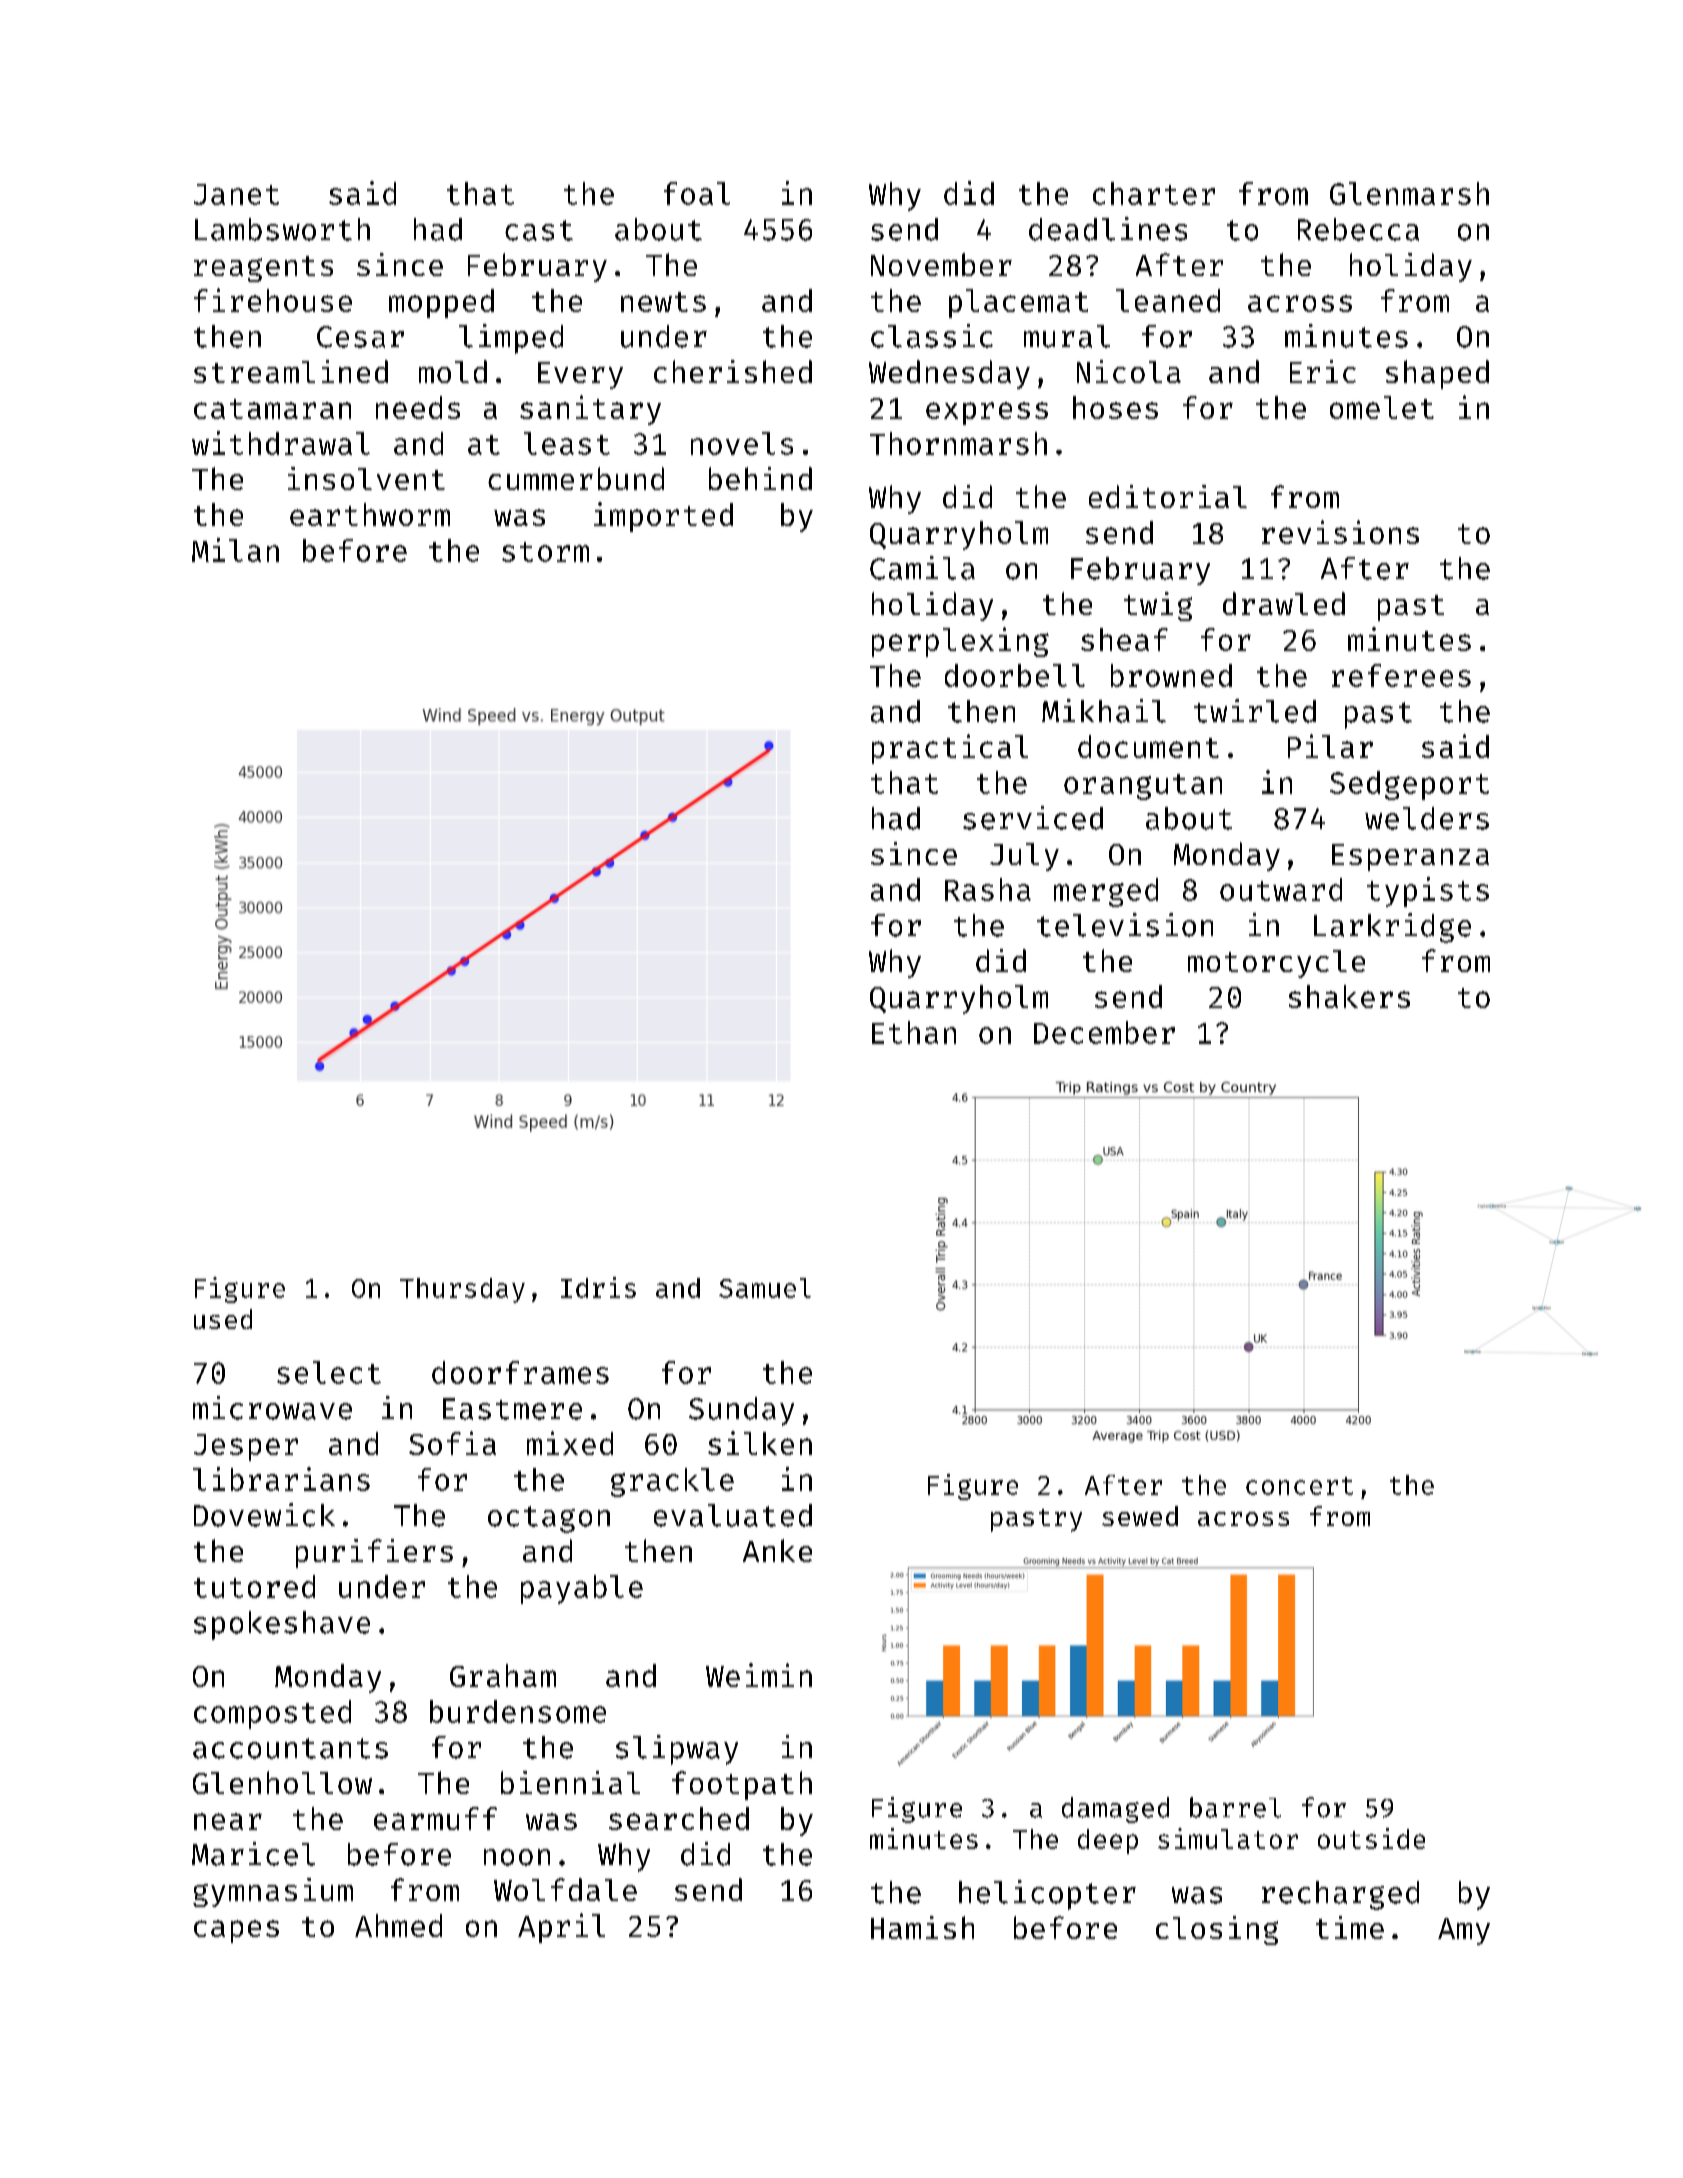  What do you see at coordinates (679, 1818) in the screenshot?
I see `searched` at bounding box center [679, 1818].
